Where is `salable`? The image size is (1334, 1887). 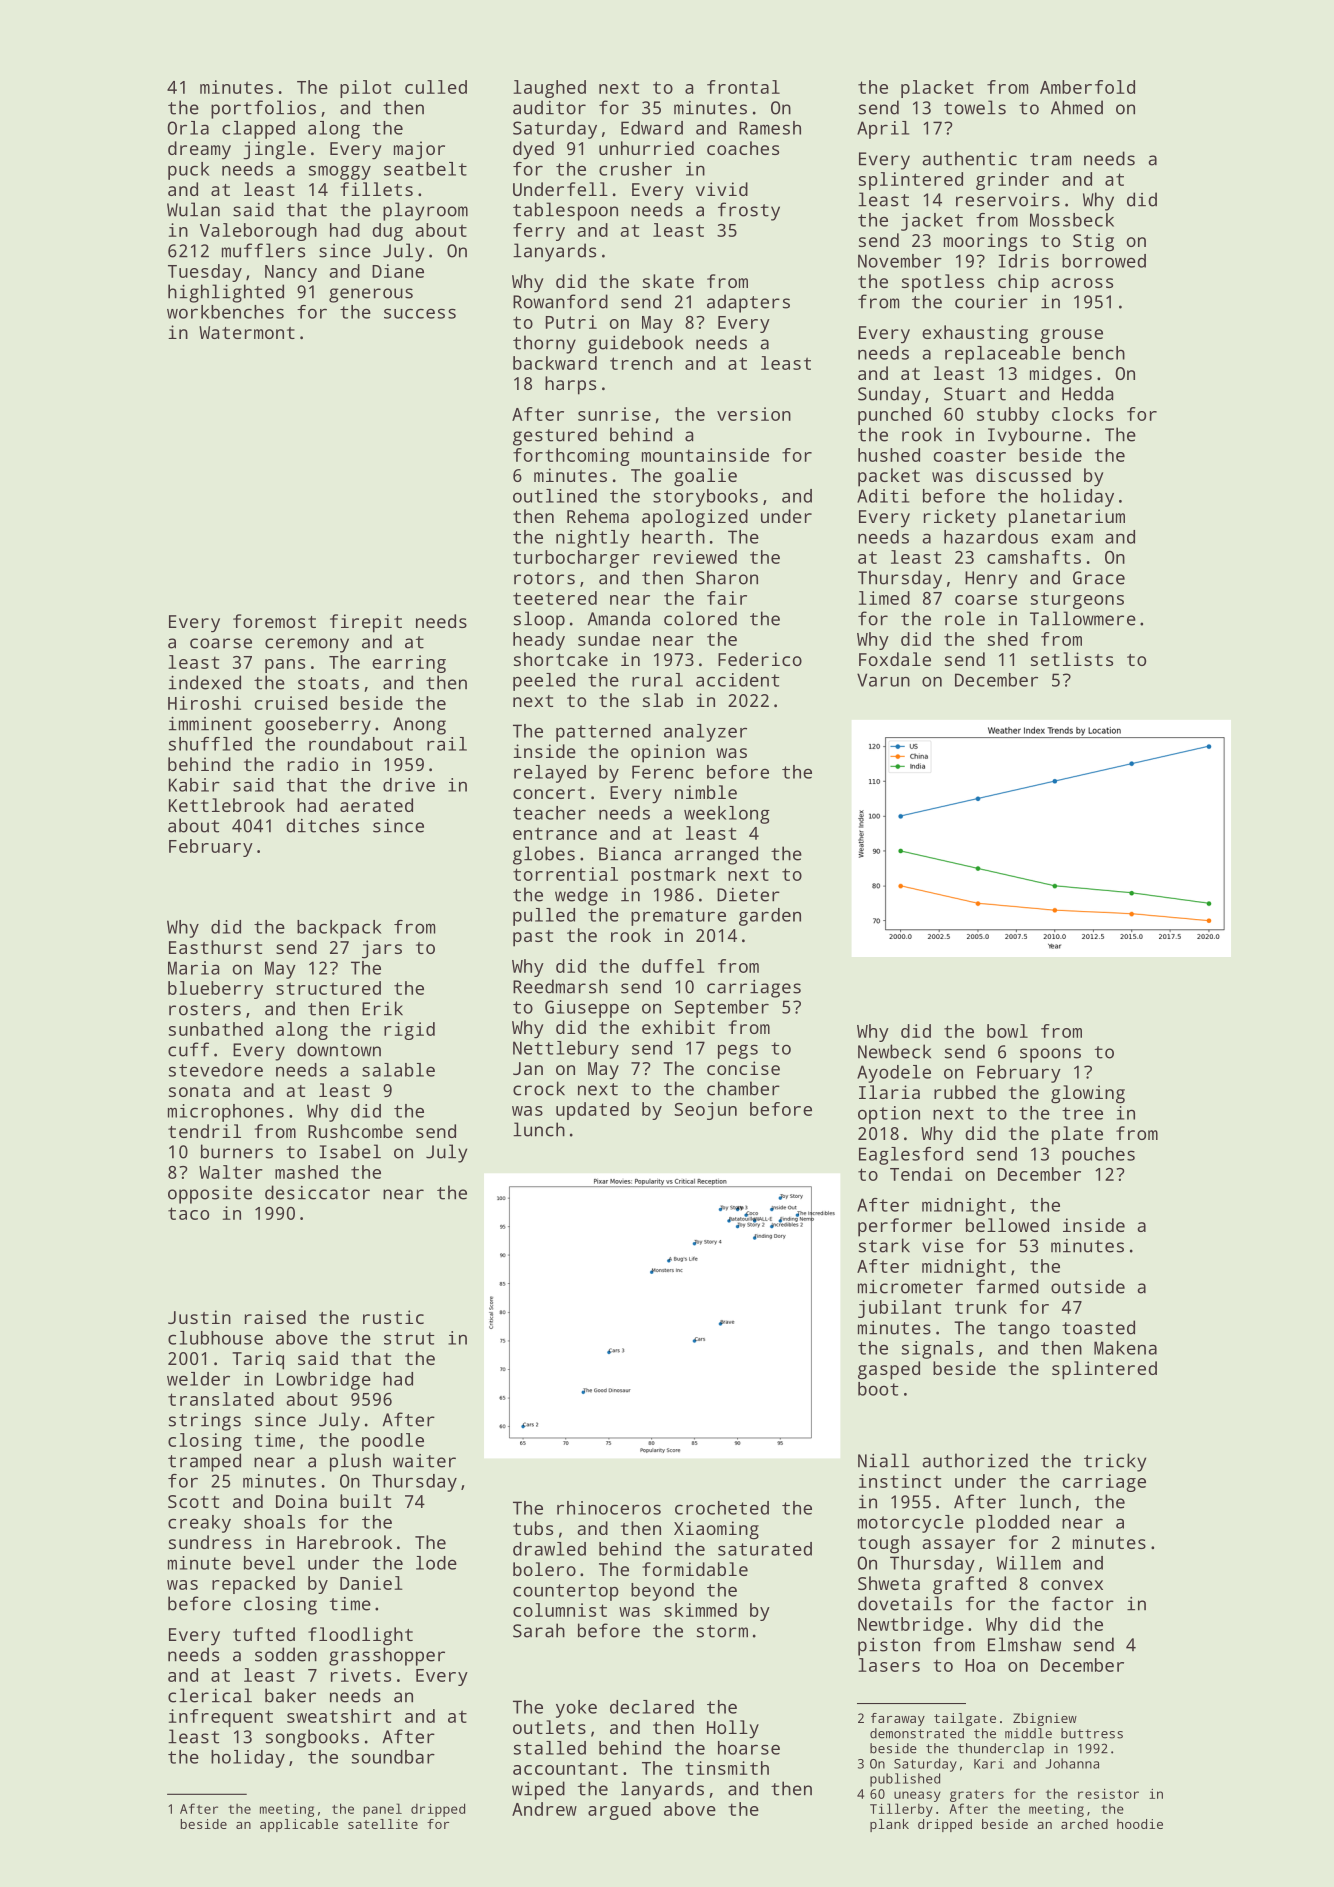
salable is located at coordinates (398, 1070).
